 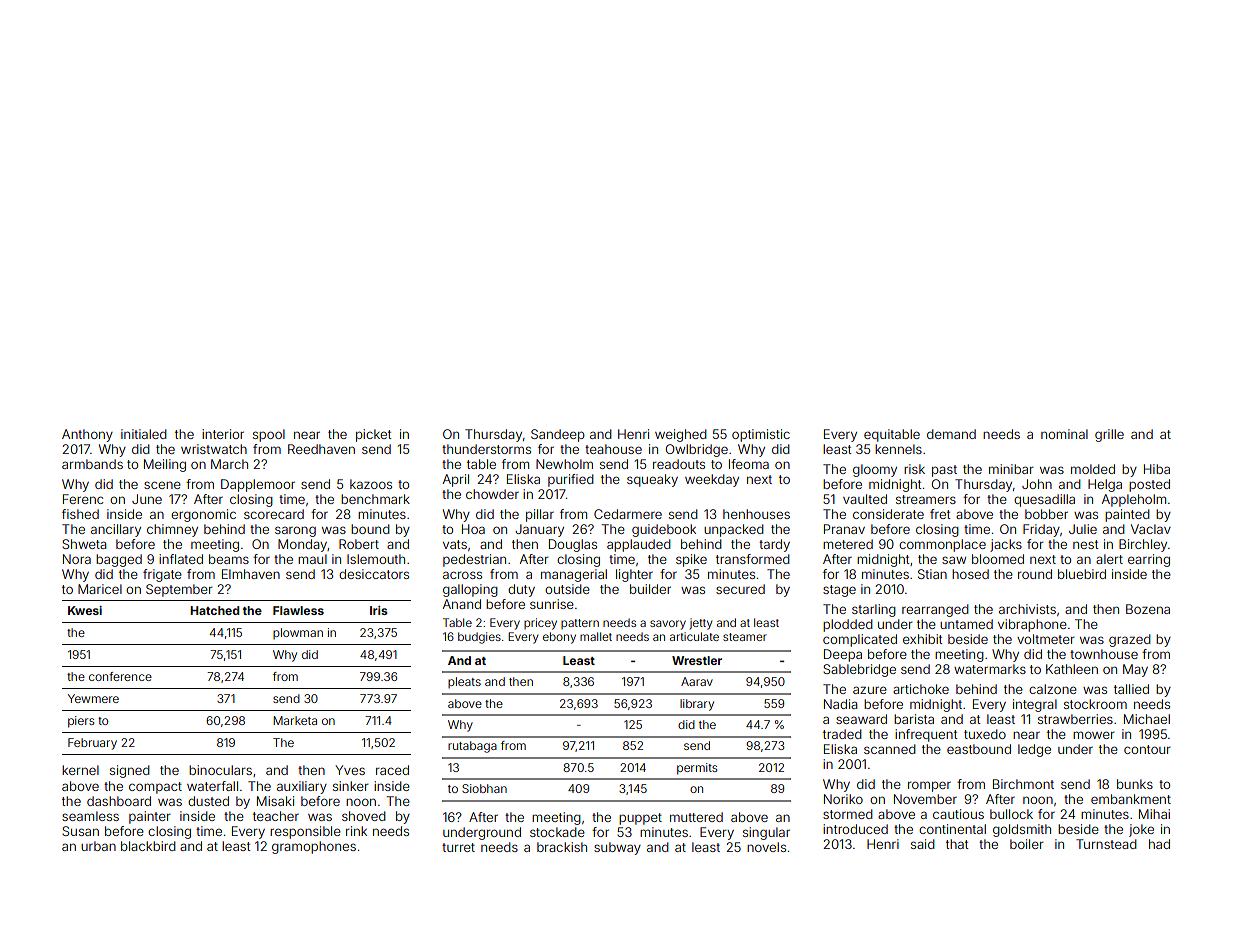 What do you see at coordinates (80, 514) in the image?
I see `fished` at bounding box center [80, 514].
